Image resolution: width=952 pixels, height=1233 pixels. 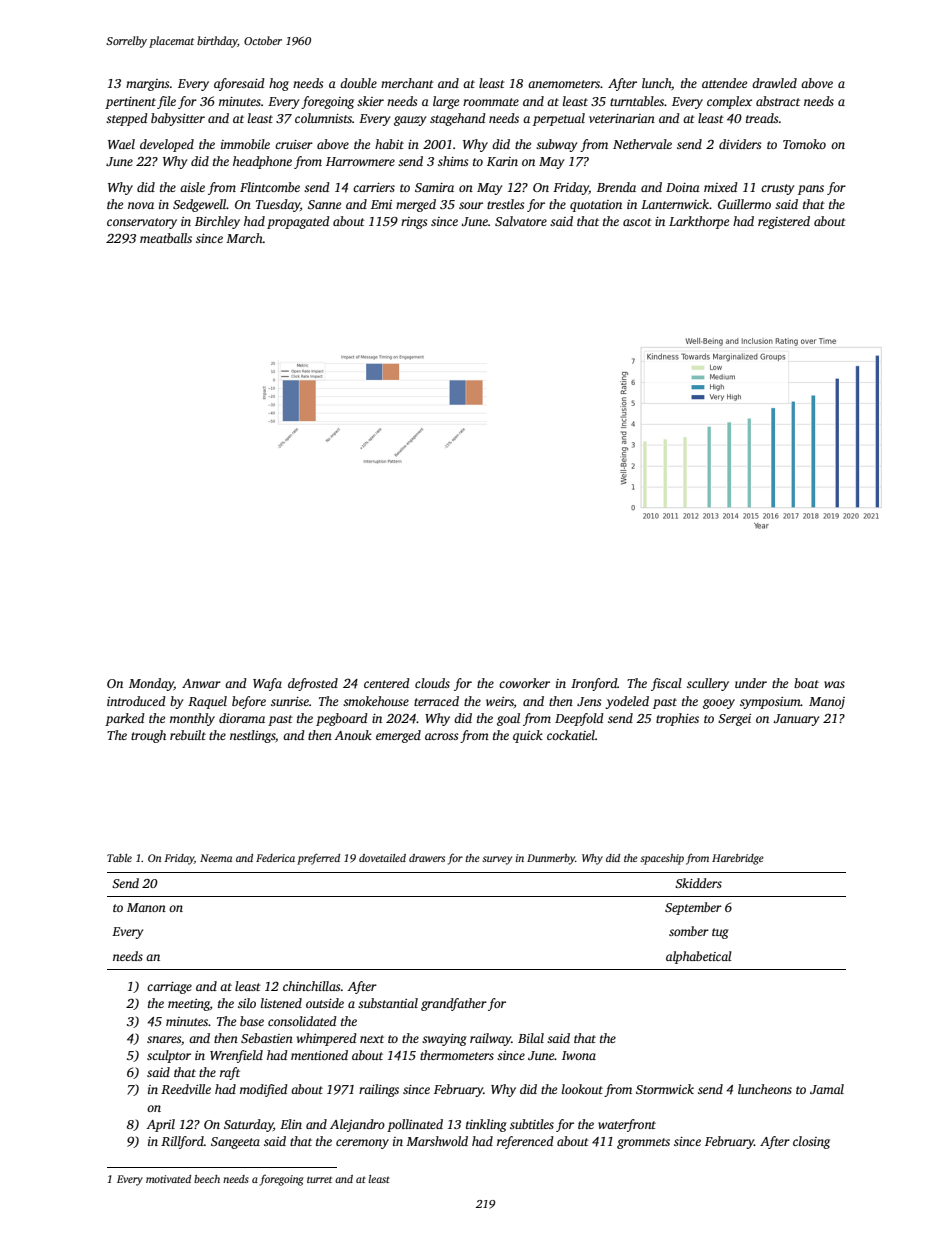 What do you see at coordinates (415, 1125) in the screenshot?
I see `pollinated` at bounding box center [415, 1125].
